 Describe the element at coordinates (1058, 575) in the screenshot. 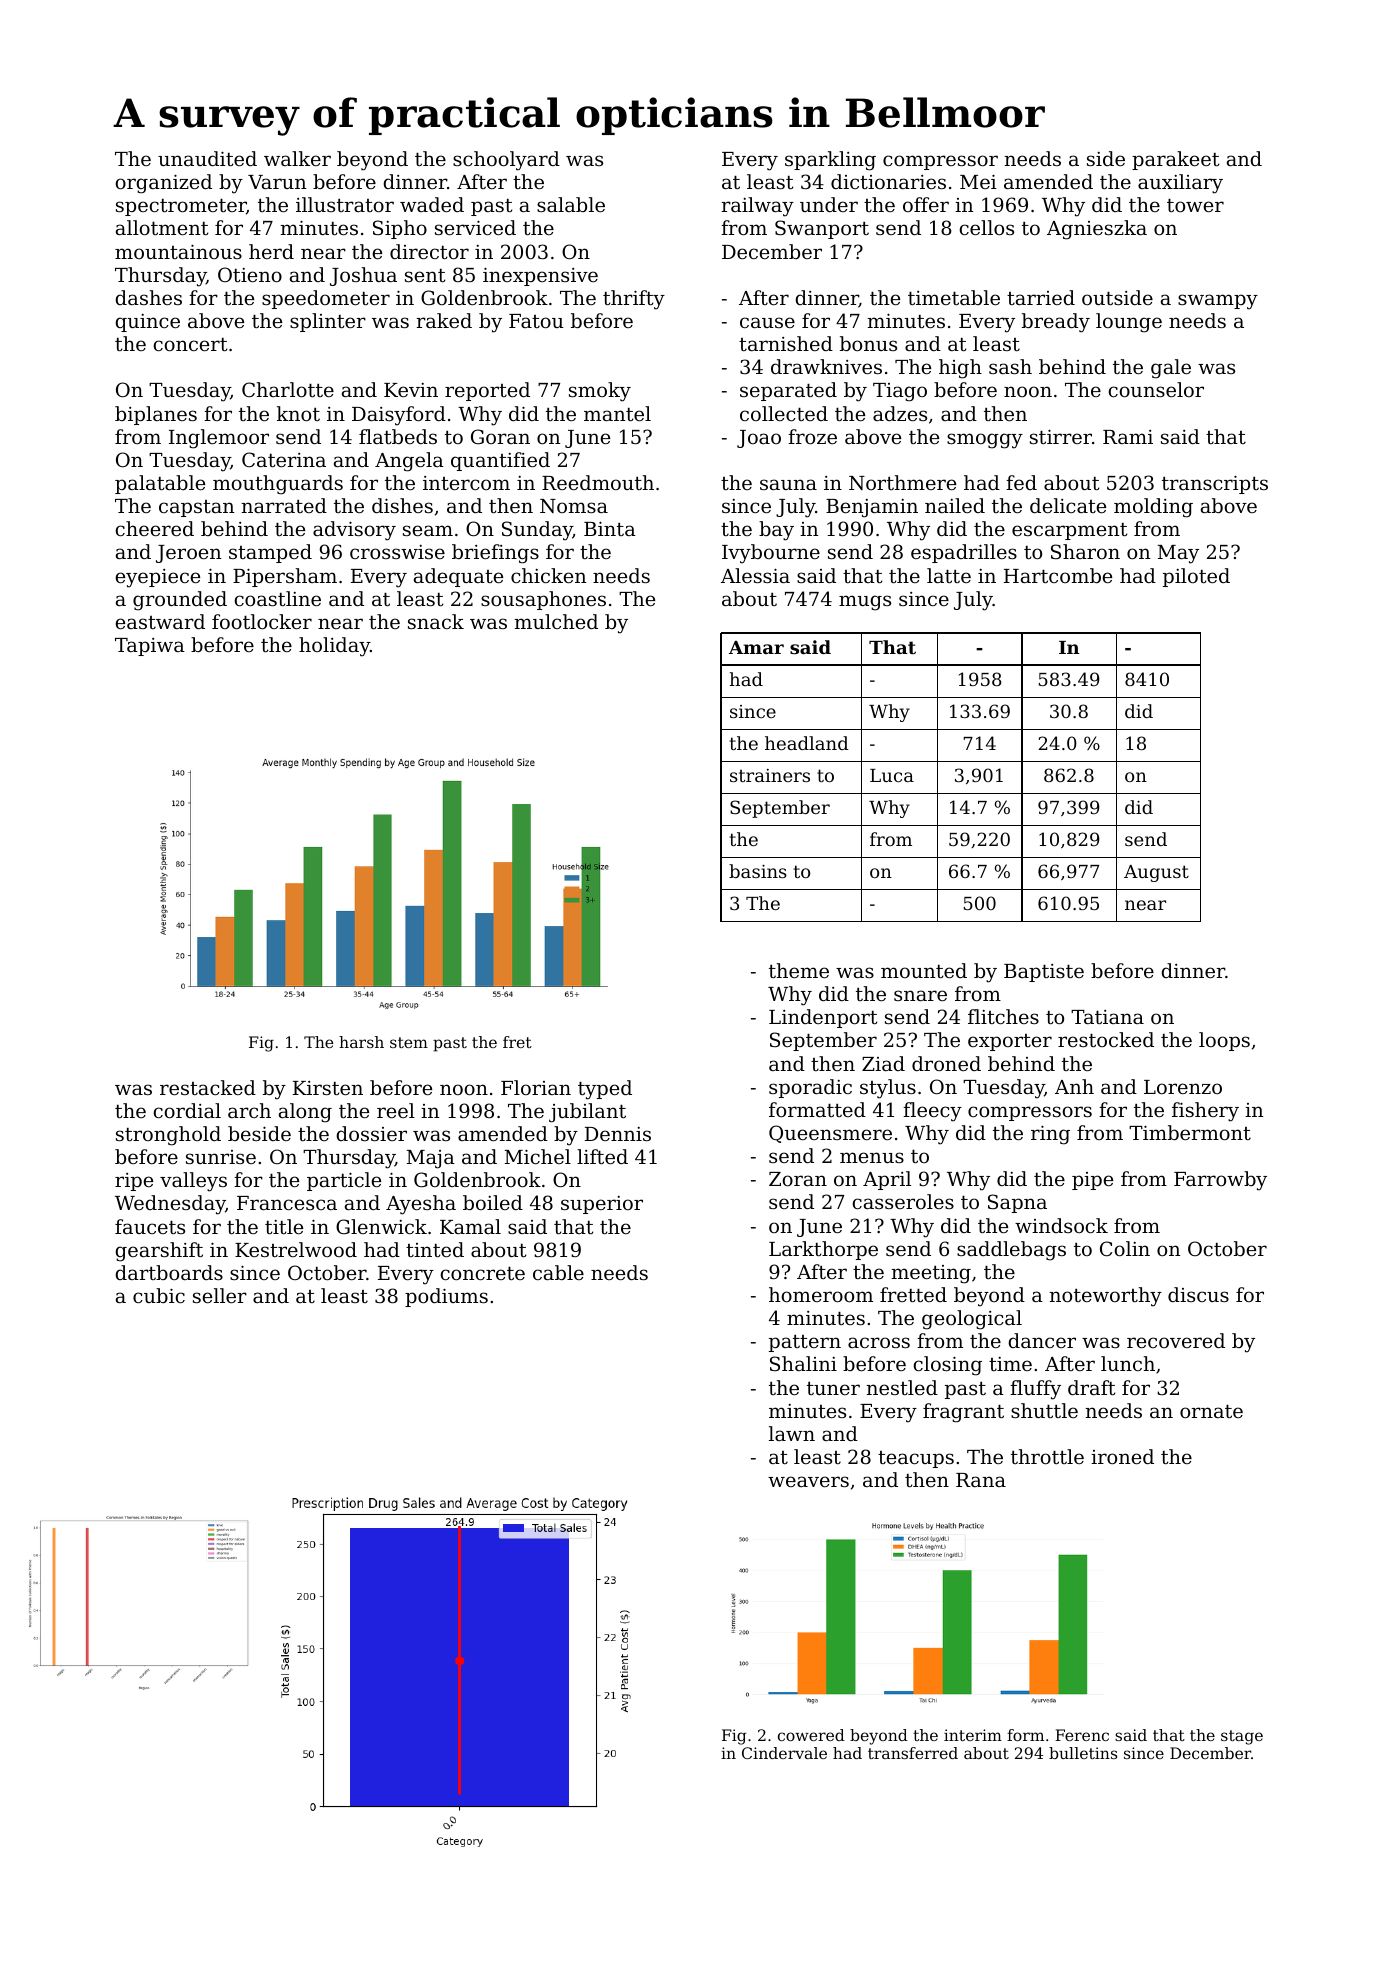

I see `Hartcombe` at that location.
